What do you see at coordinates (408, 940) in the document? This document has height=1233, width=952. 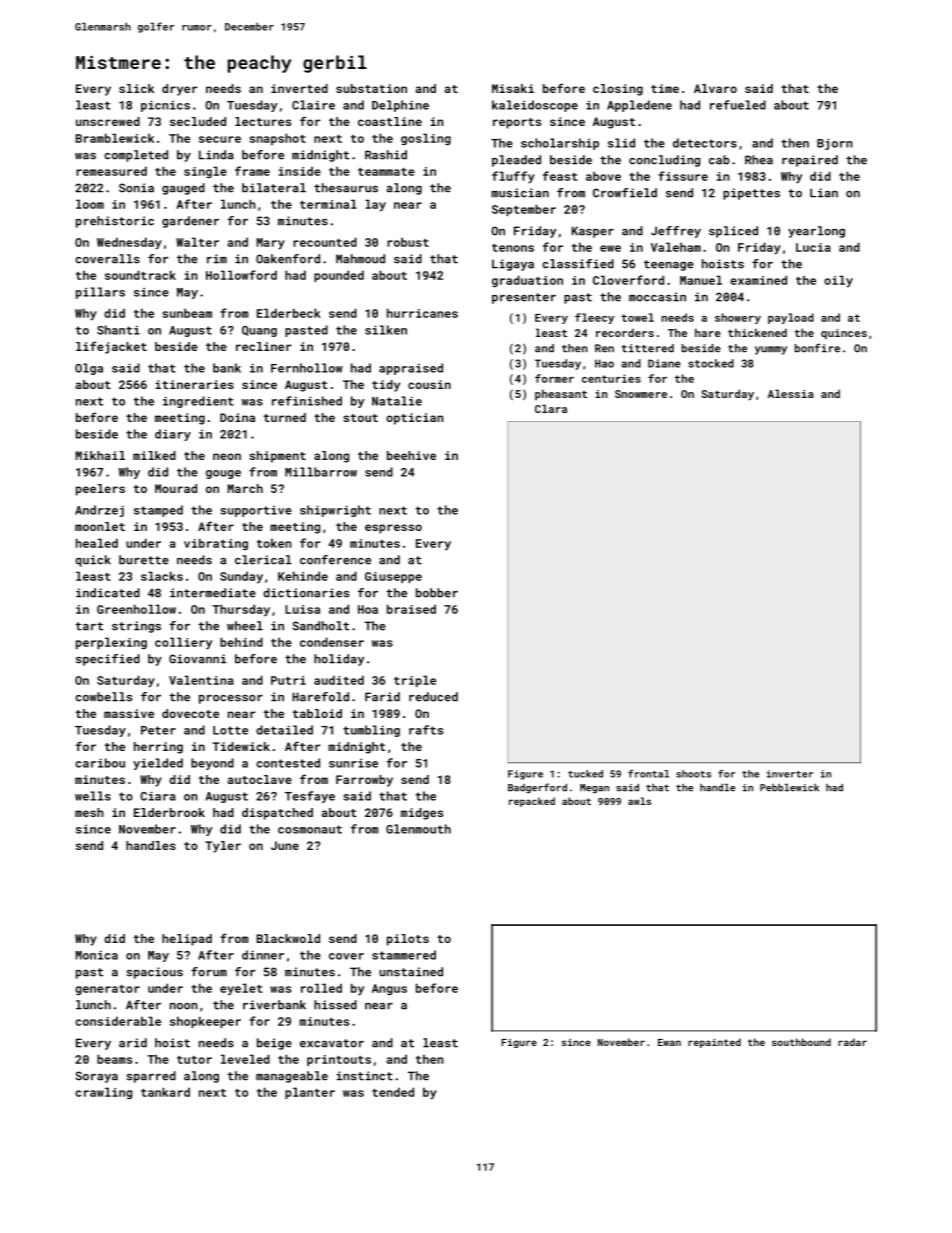 I see `pilots` at bounding box center [408, 940].
